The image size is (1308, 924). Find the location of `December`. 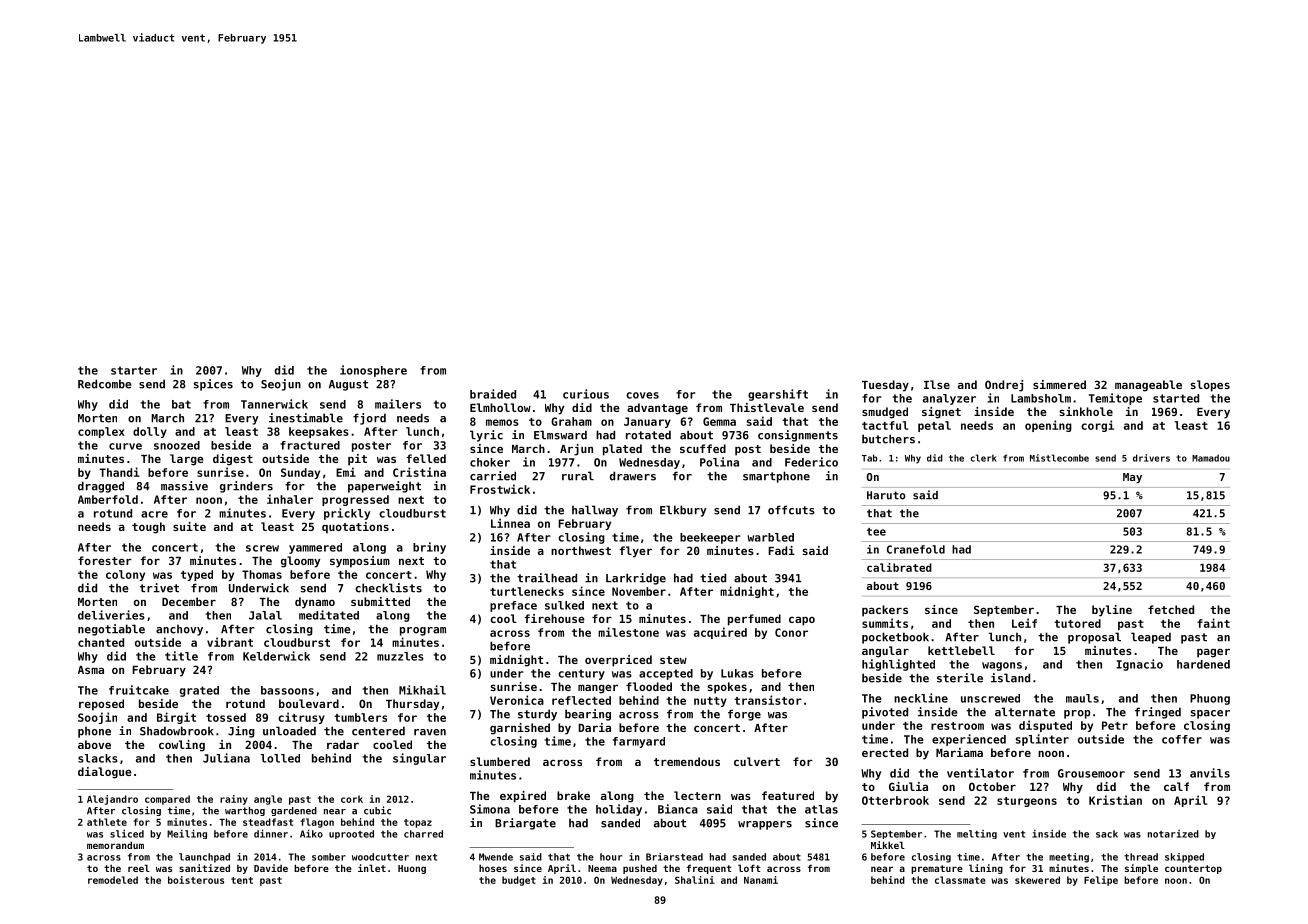

December is located at coordinates (189, 601).
